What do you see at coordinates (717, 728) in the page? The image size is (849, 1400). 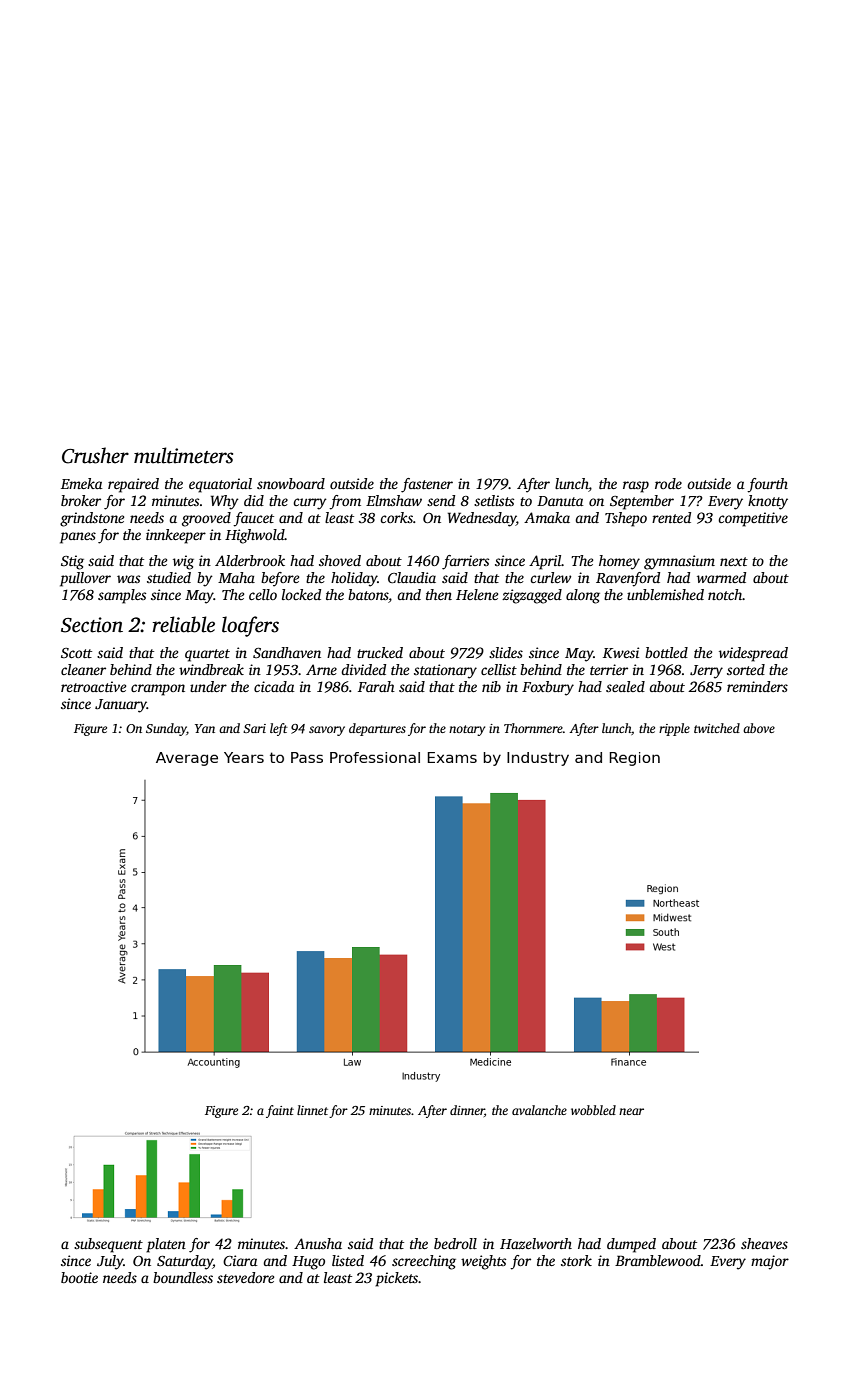 I see `twitched` at bounding box center [717, 728].
